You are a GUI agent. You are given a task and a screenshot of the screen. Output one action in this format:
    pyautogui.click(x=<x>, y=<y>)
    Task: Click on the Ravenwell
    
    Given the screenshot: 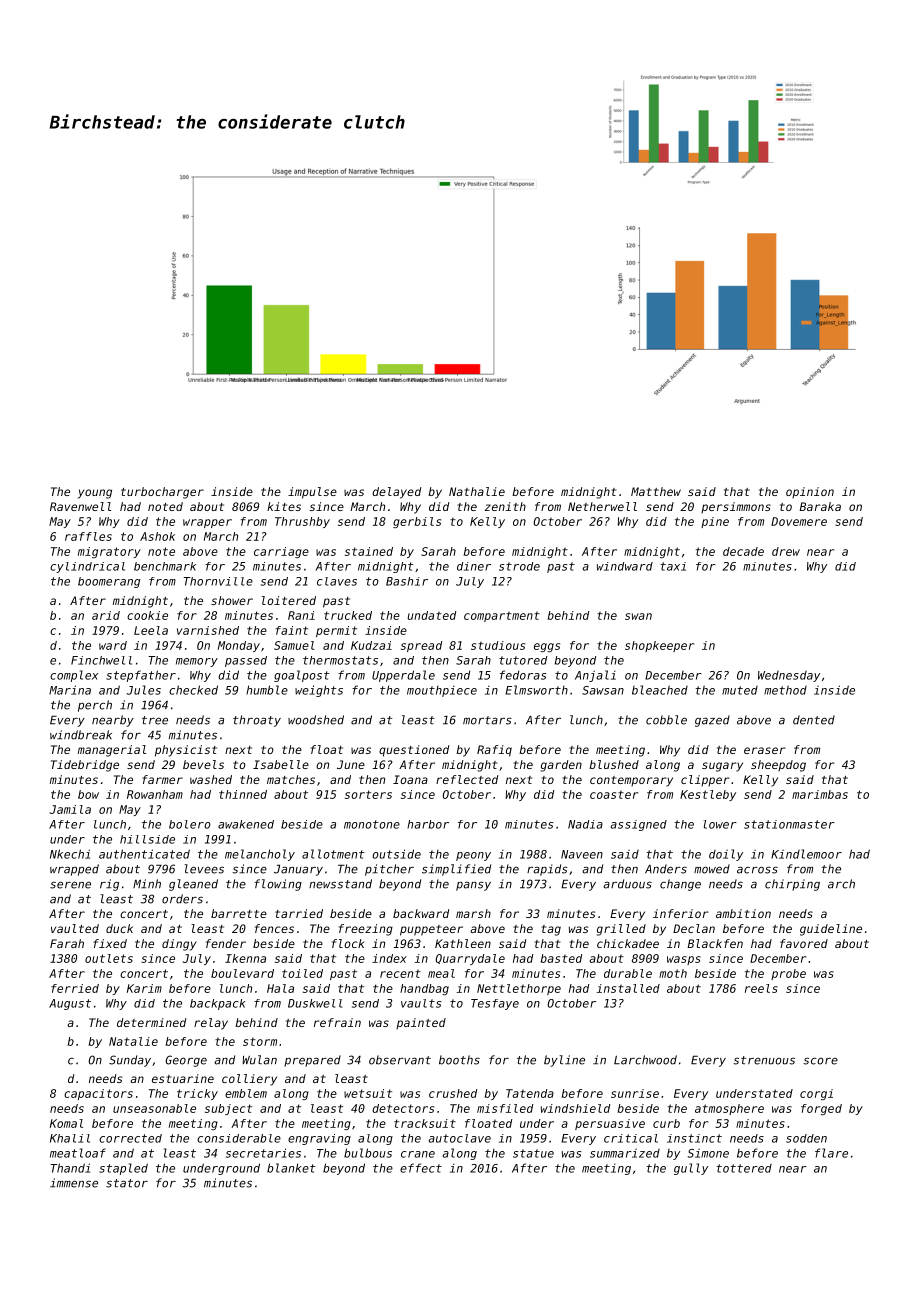 What is the action you would take?
    pyautogui.click(x=80, y=506)
